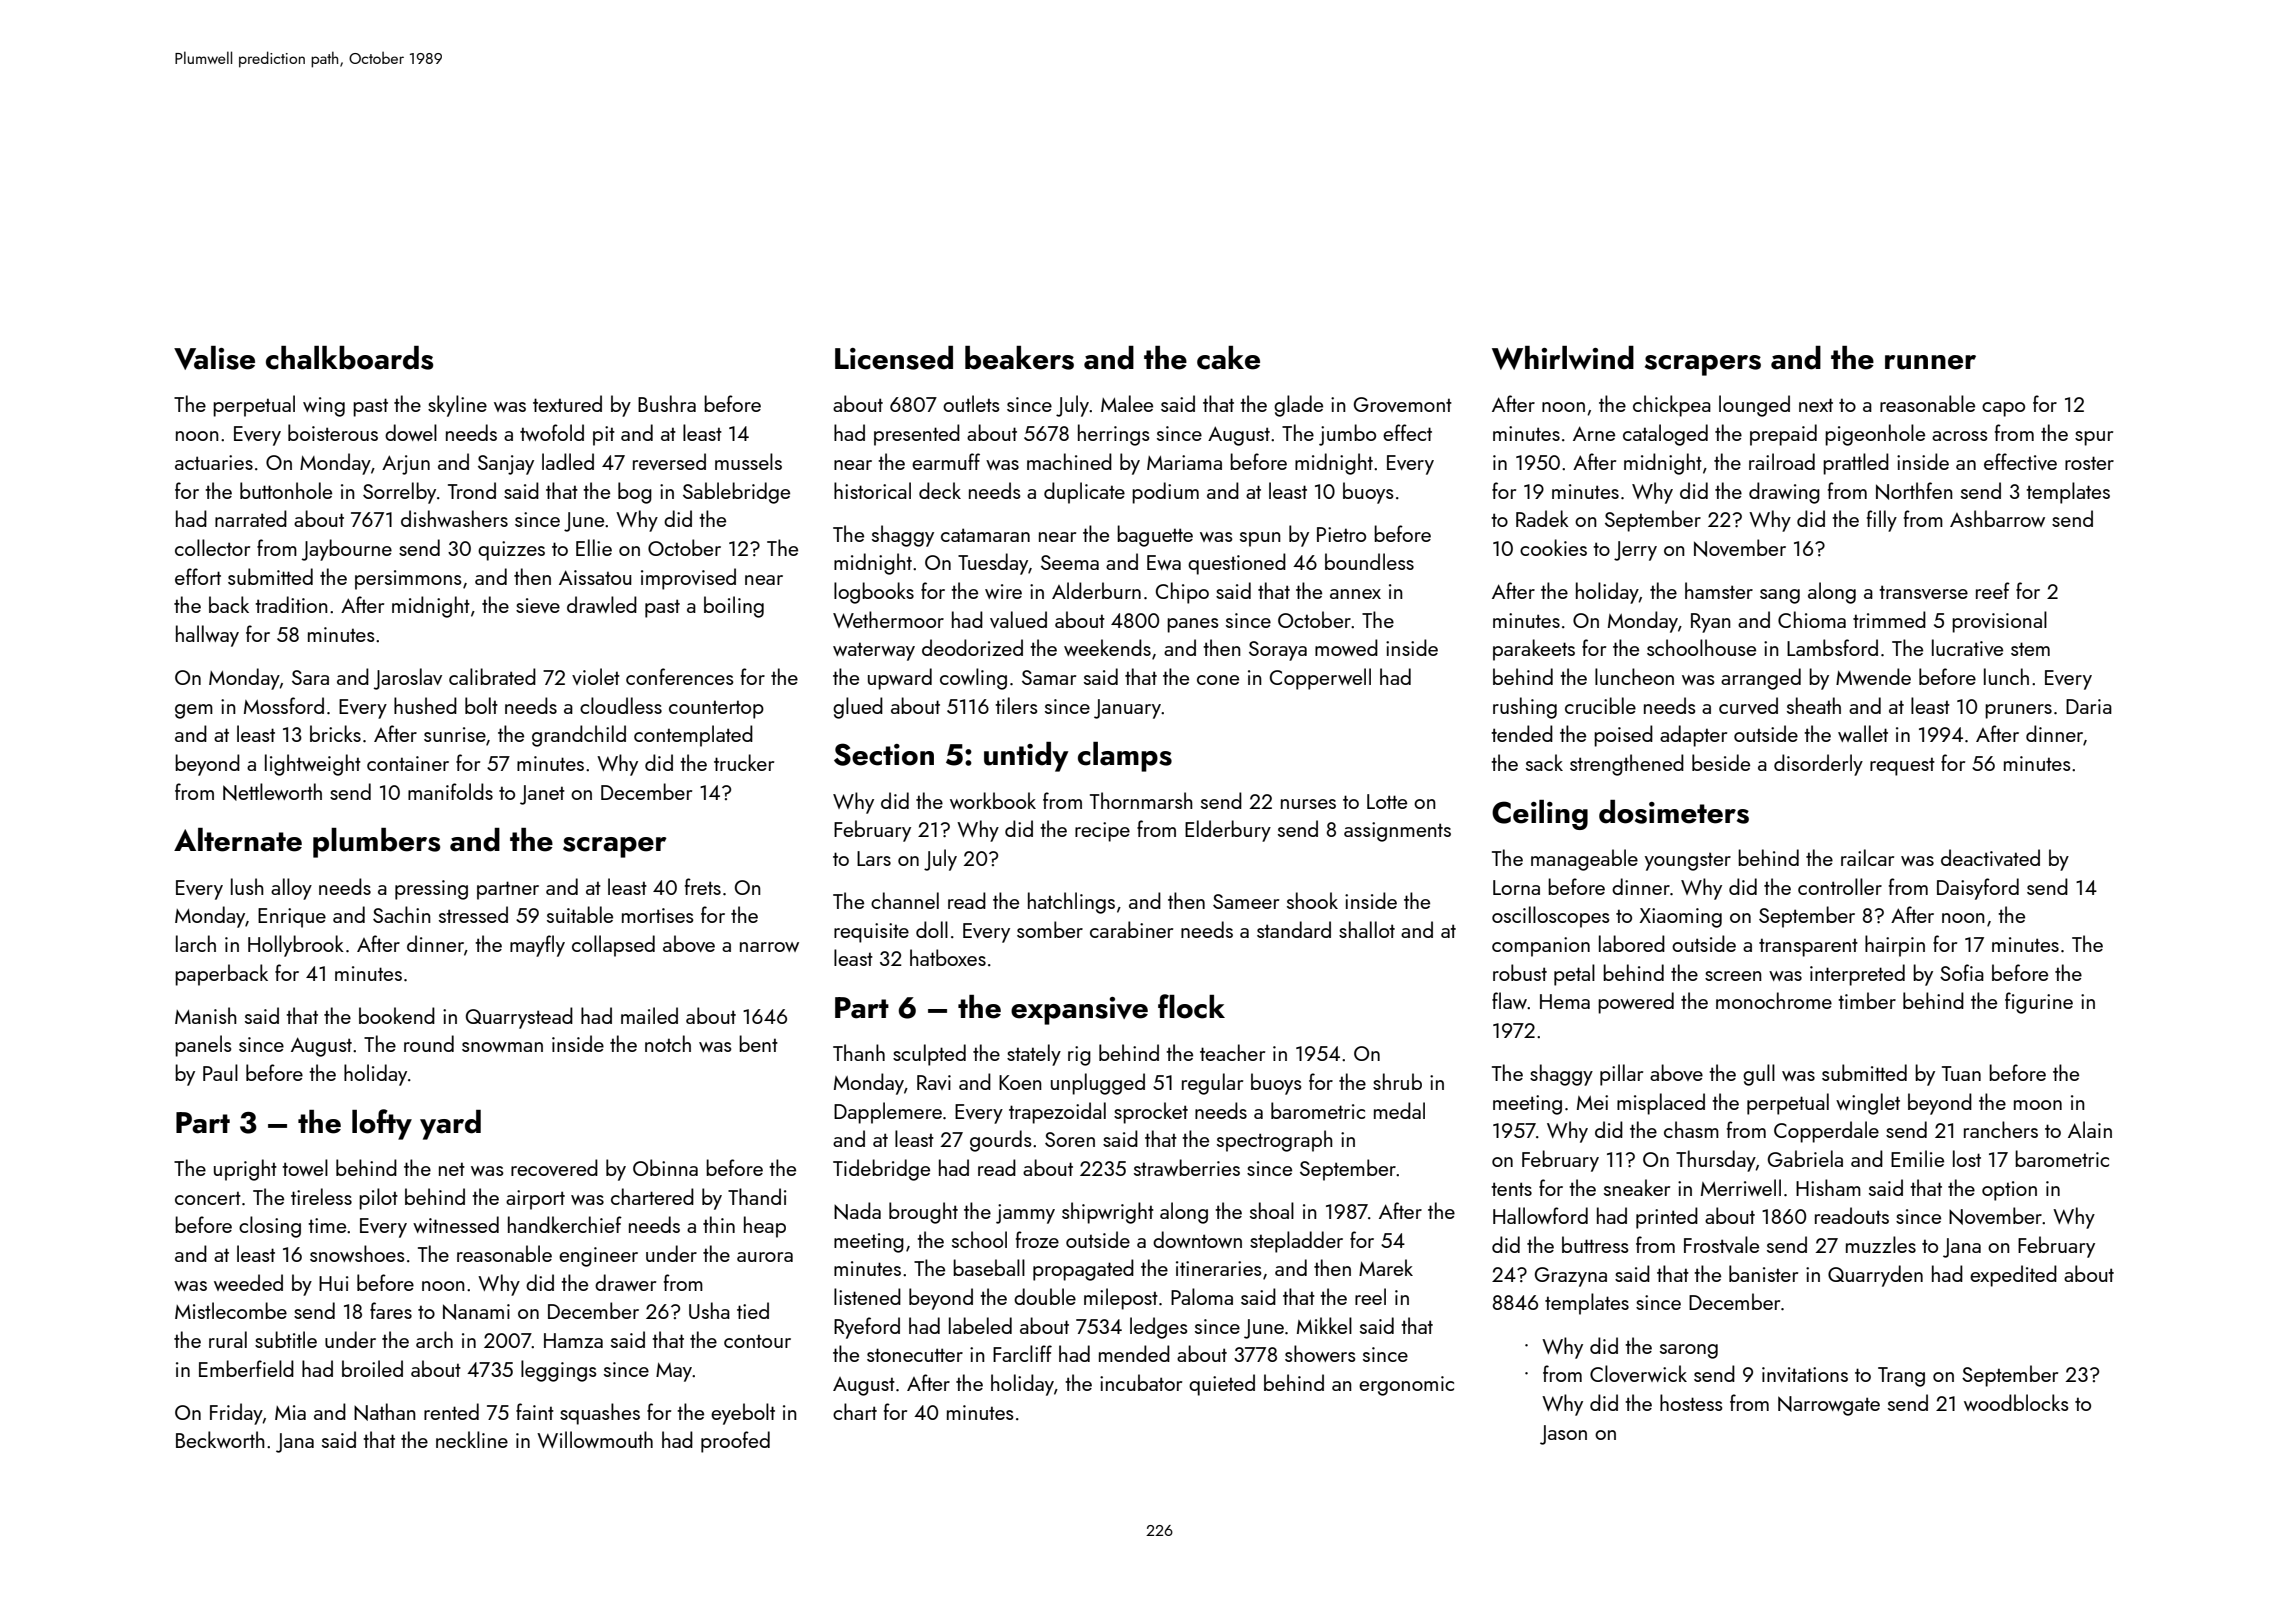 This document has width=2292, height=1620. What do you see at coordinates (429, 1043) in the document?
I see `round` at bounding box center [429, 1043].
